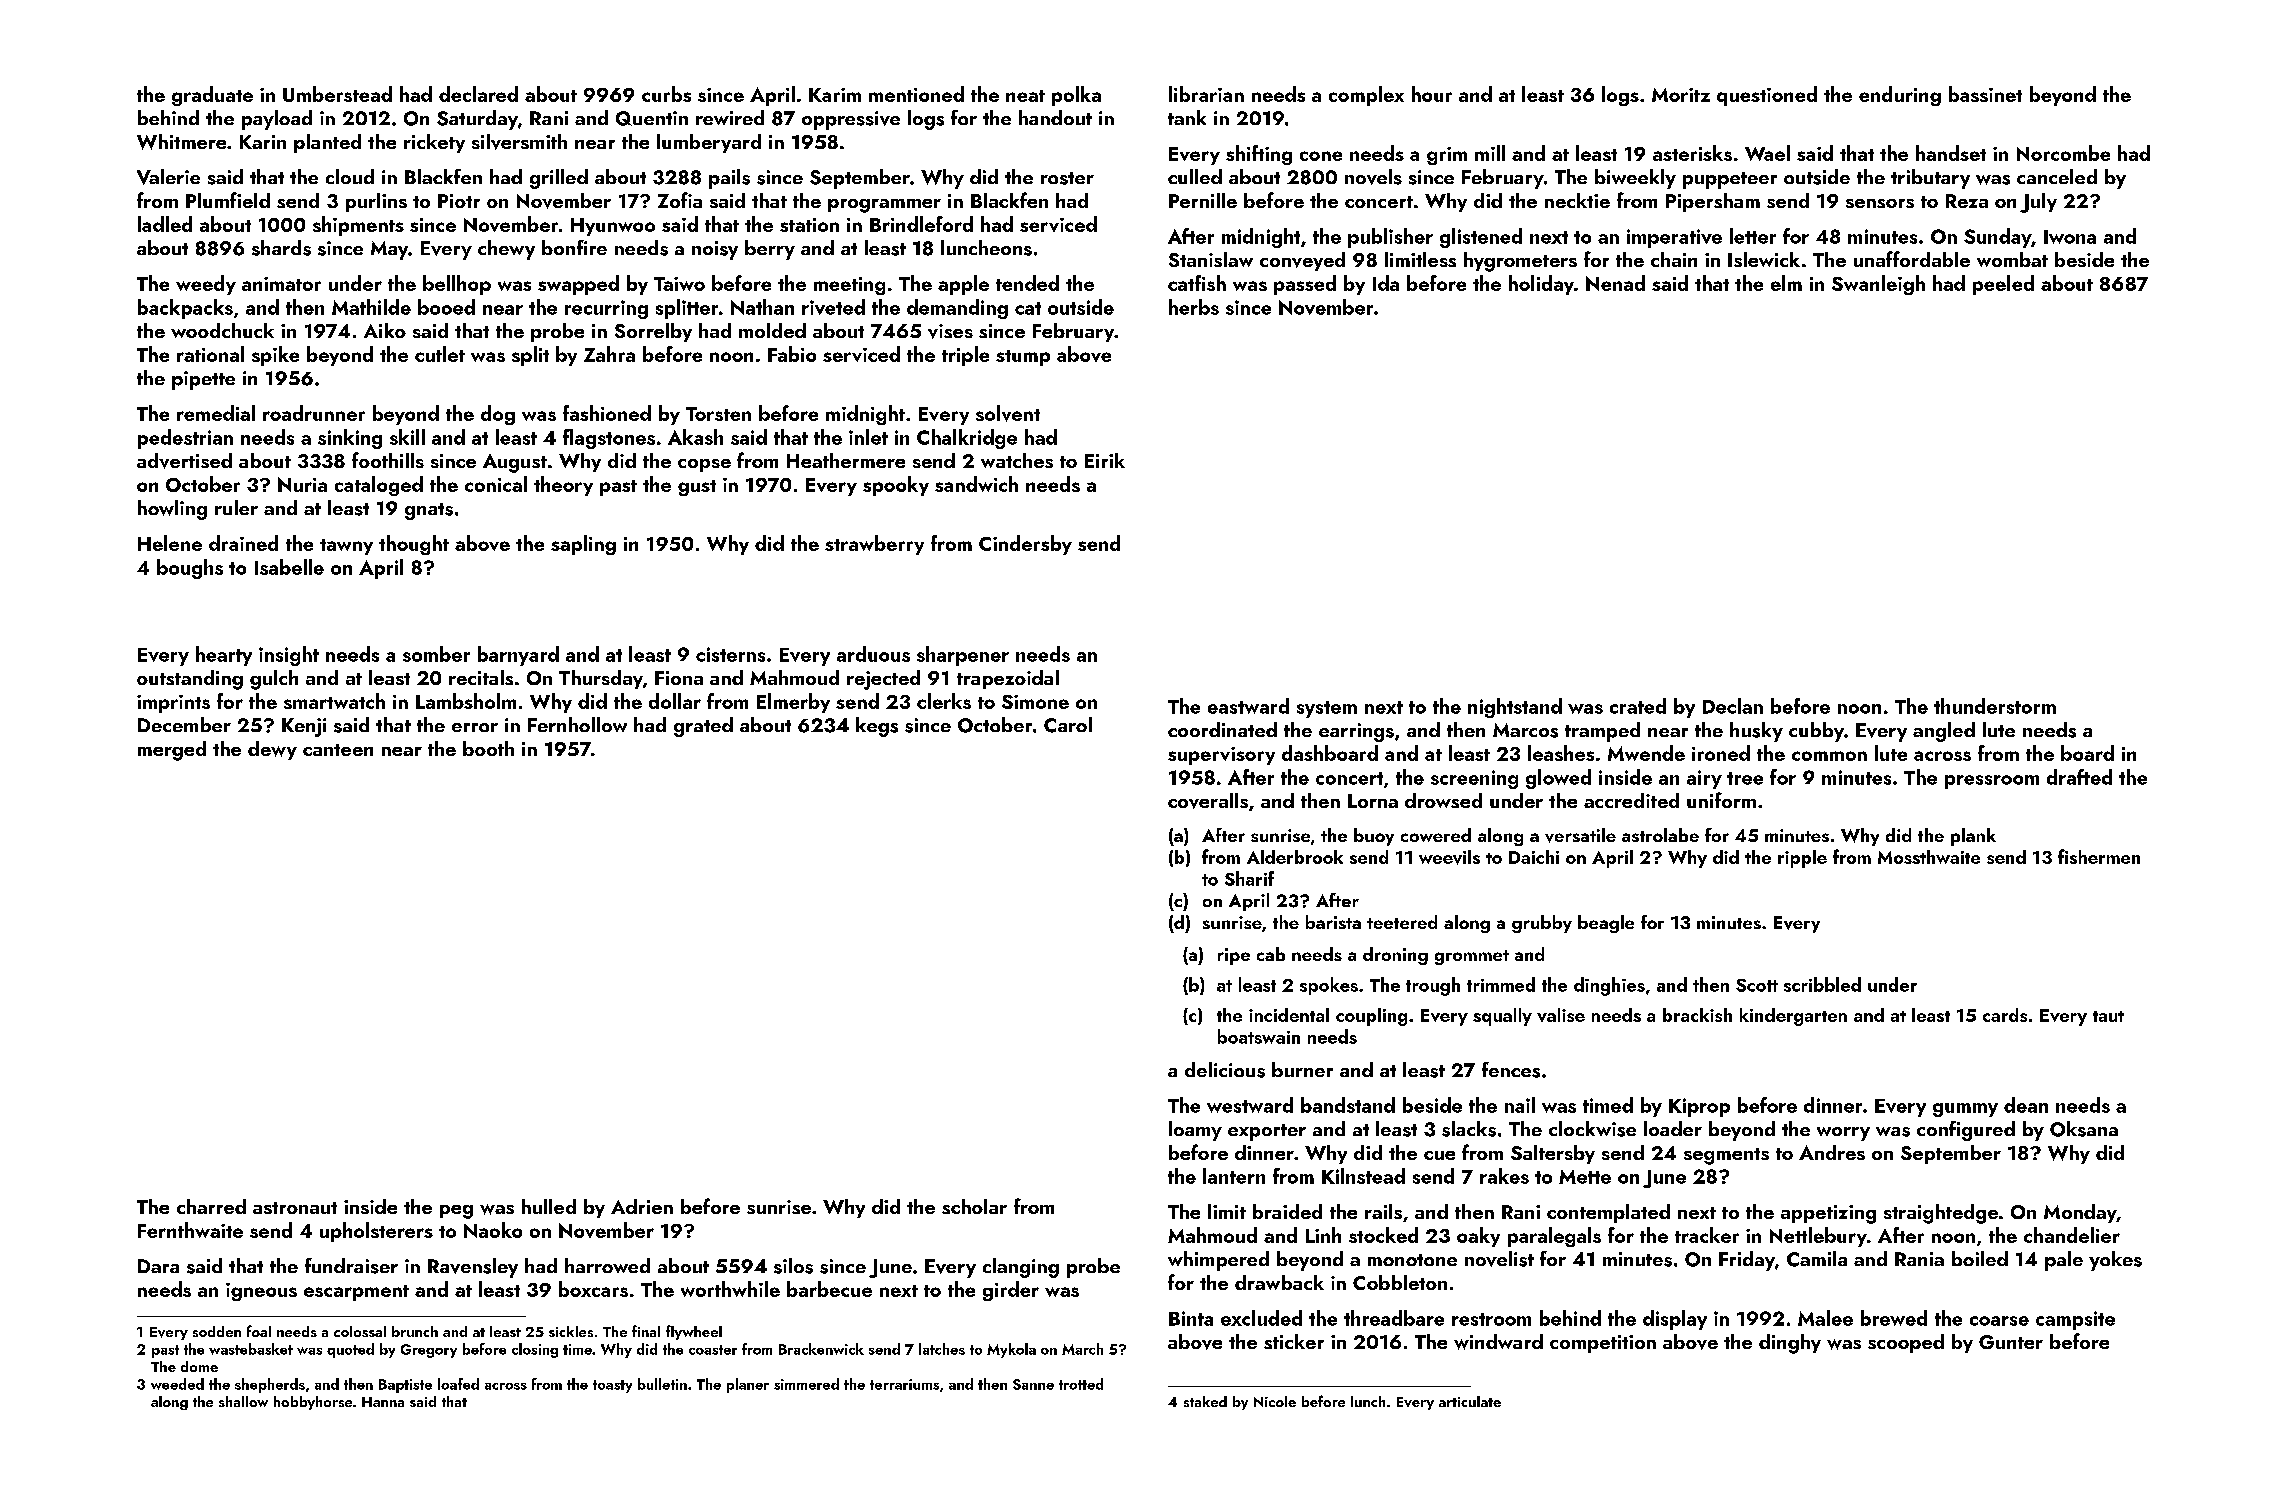 The height and width of the screenshot is (1486, 2296). Describe the element at coordinates (458, 1384) in the screenshot. I see `loafed` at that location.
